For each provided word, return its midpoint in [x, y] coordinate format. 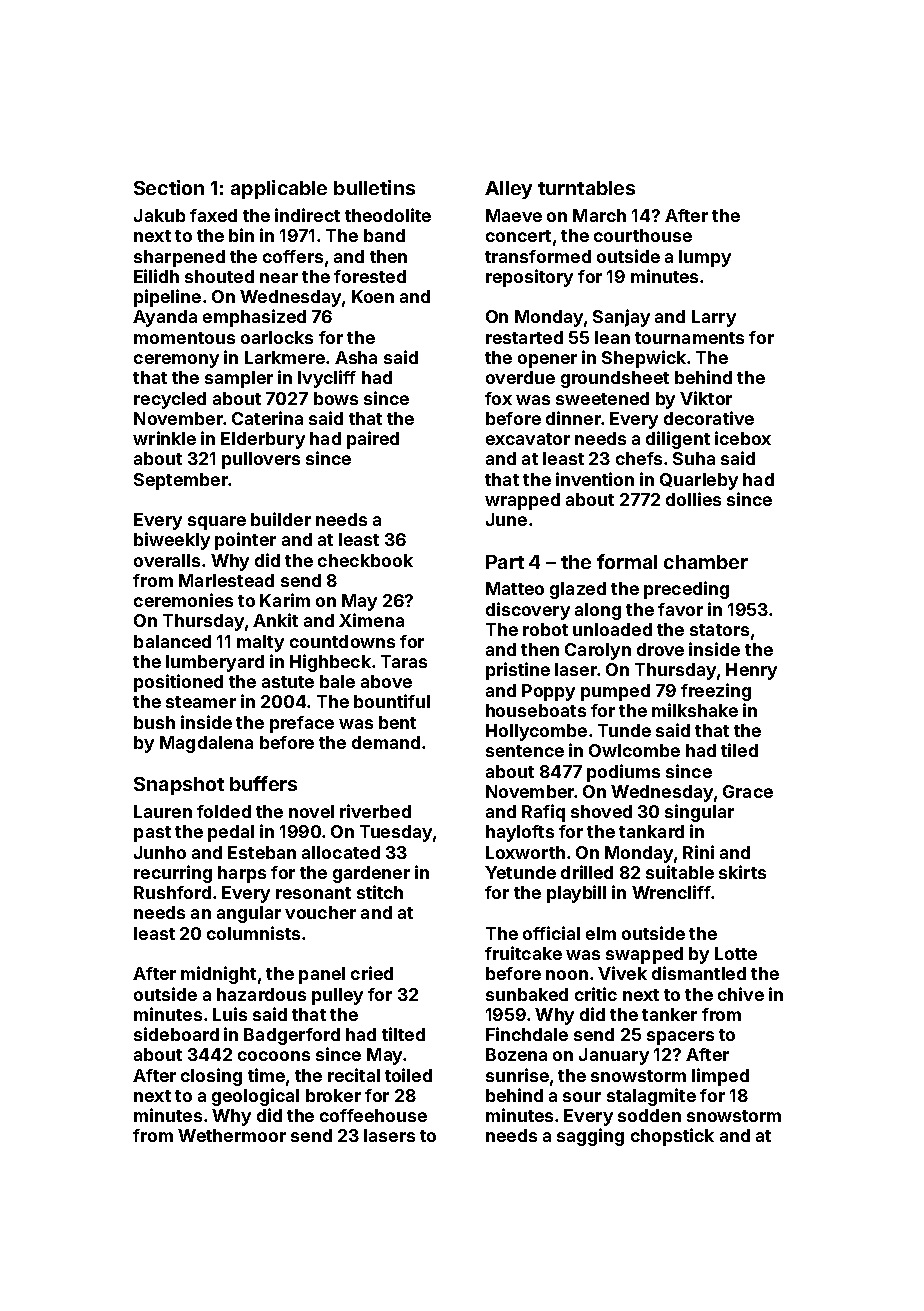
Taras [404, 661]
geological [255, 1097]
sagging [590, 1137]
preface [302, 724]
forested [370, 276]
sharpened [179, 258]
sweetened [602, 398]
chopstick [672, 1137]
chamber [706, 562]
